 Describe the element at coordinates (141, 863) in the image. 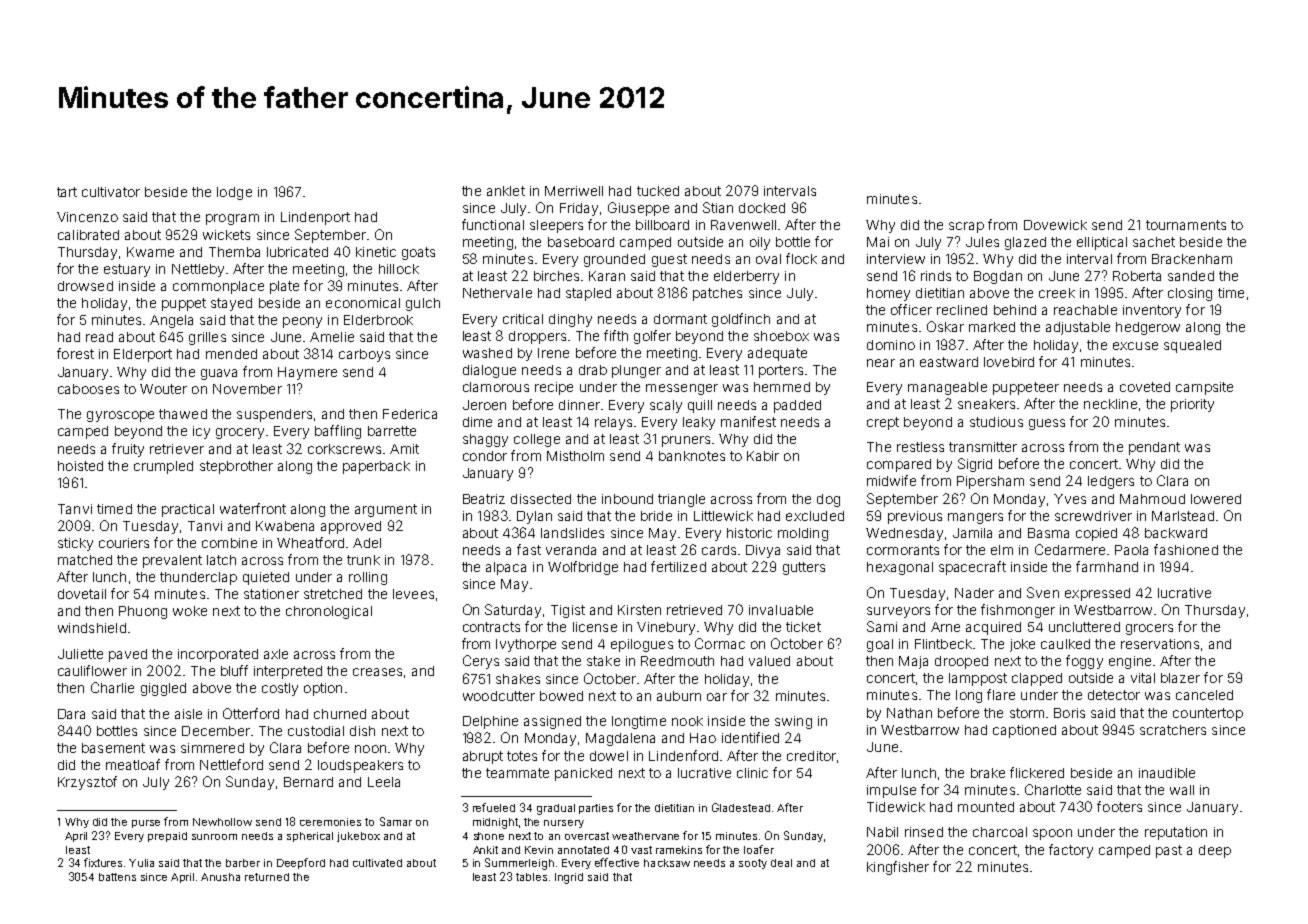

I see `Yulia` at that location.
